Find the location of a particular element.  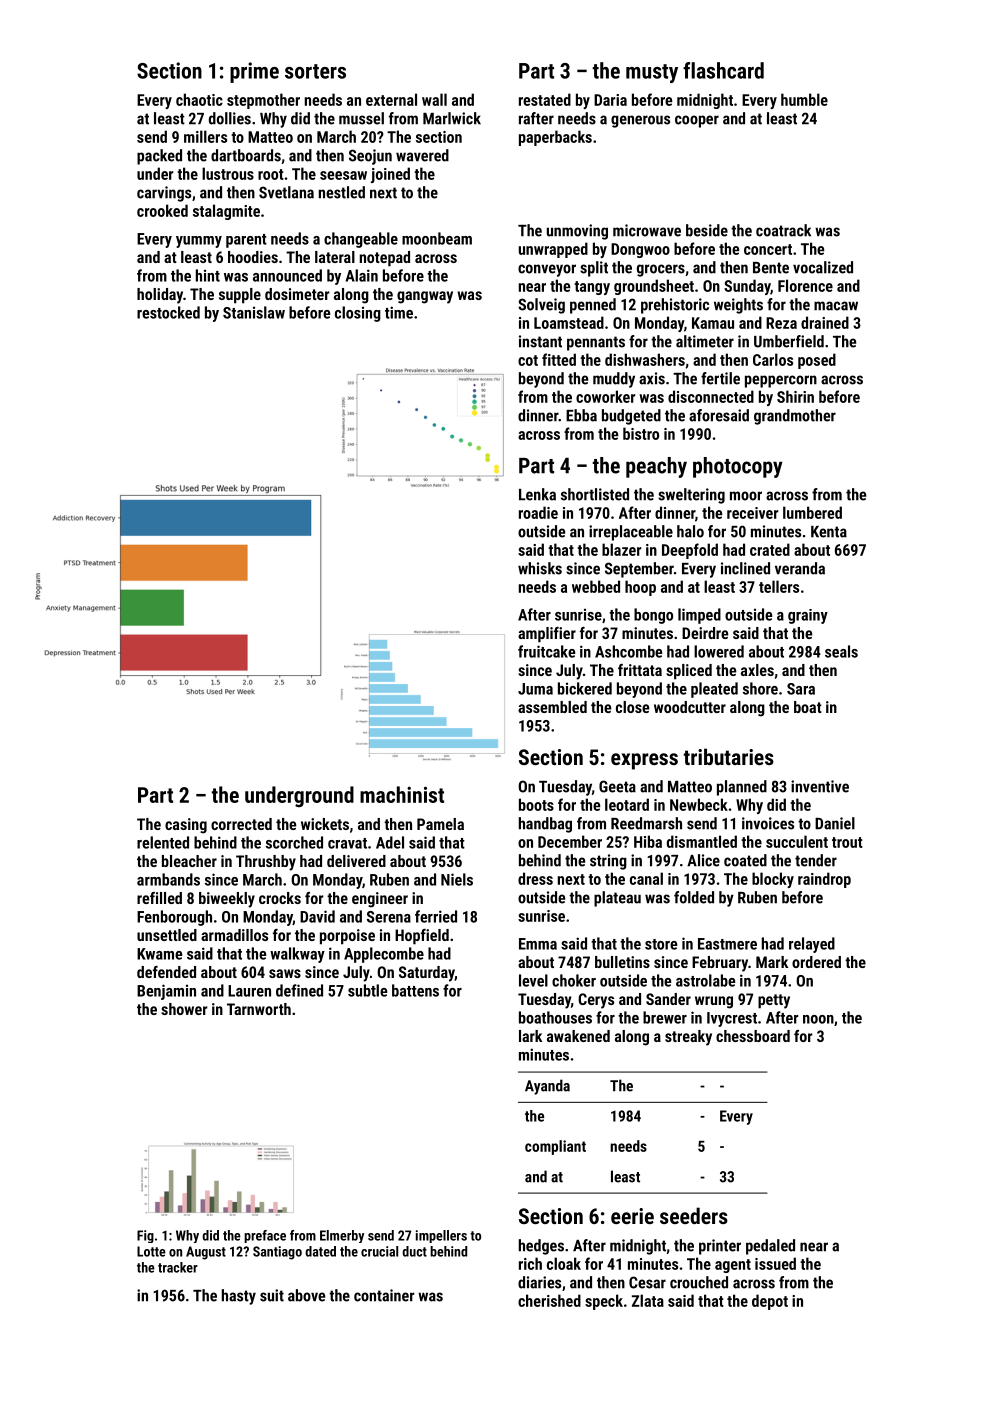

spliced is located at coordinates (689, 672).
